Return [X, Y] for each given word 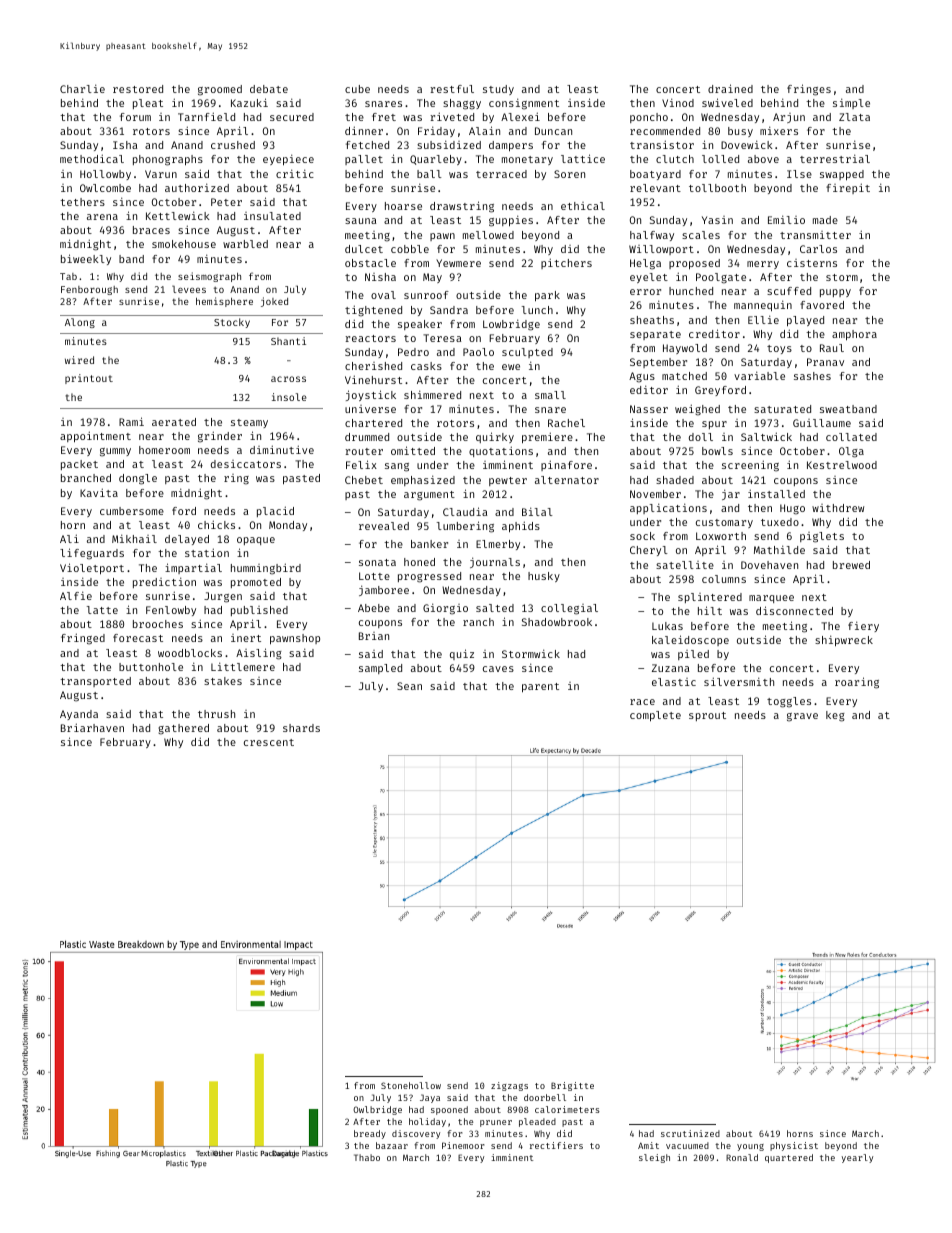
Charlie [82, 88]
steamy [249, 423]
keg [835, 716]
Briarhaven [92, 727]
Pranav [825, 362]
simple [851, 103]
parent [540, 687]
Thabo [367, 1157]
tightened [373, 311]
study [498, 90]
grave [802, 717]
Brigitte [572, 1086]
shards [301, 728]
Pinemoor [463, 1145]
